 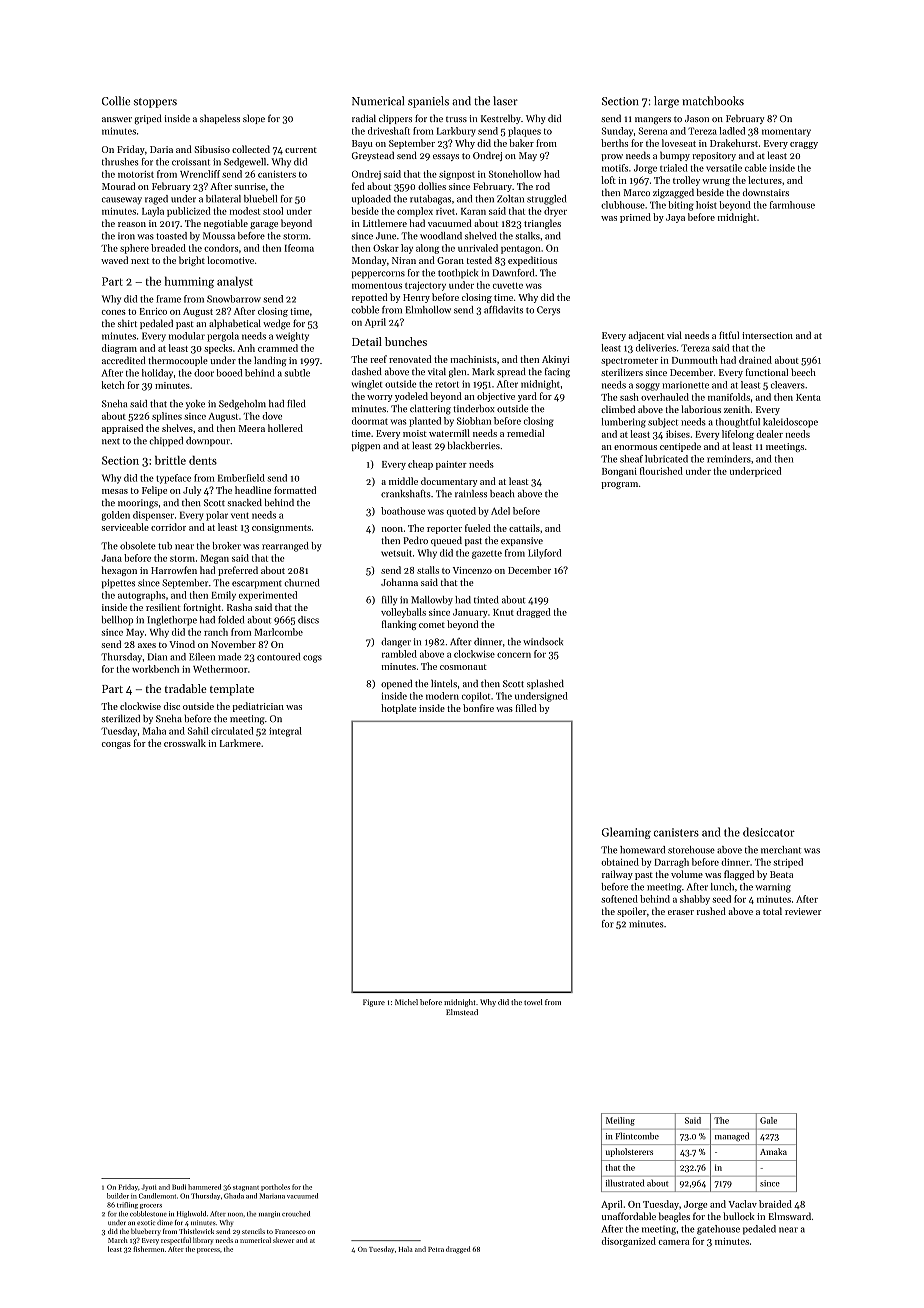 What do you see at coordinates (505, 101) in the screenshot?
I see `laser` at bounding box center [505, 101].
